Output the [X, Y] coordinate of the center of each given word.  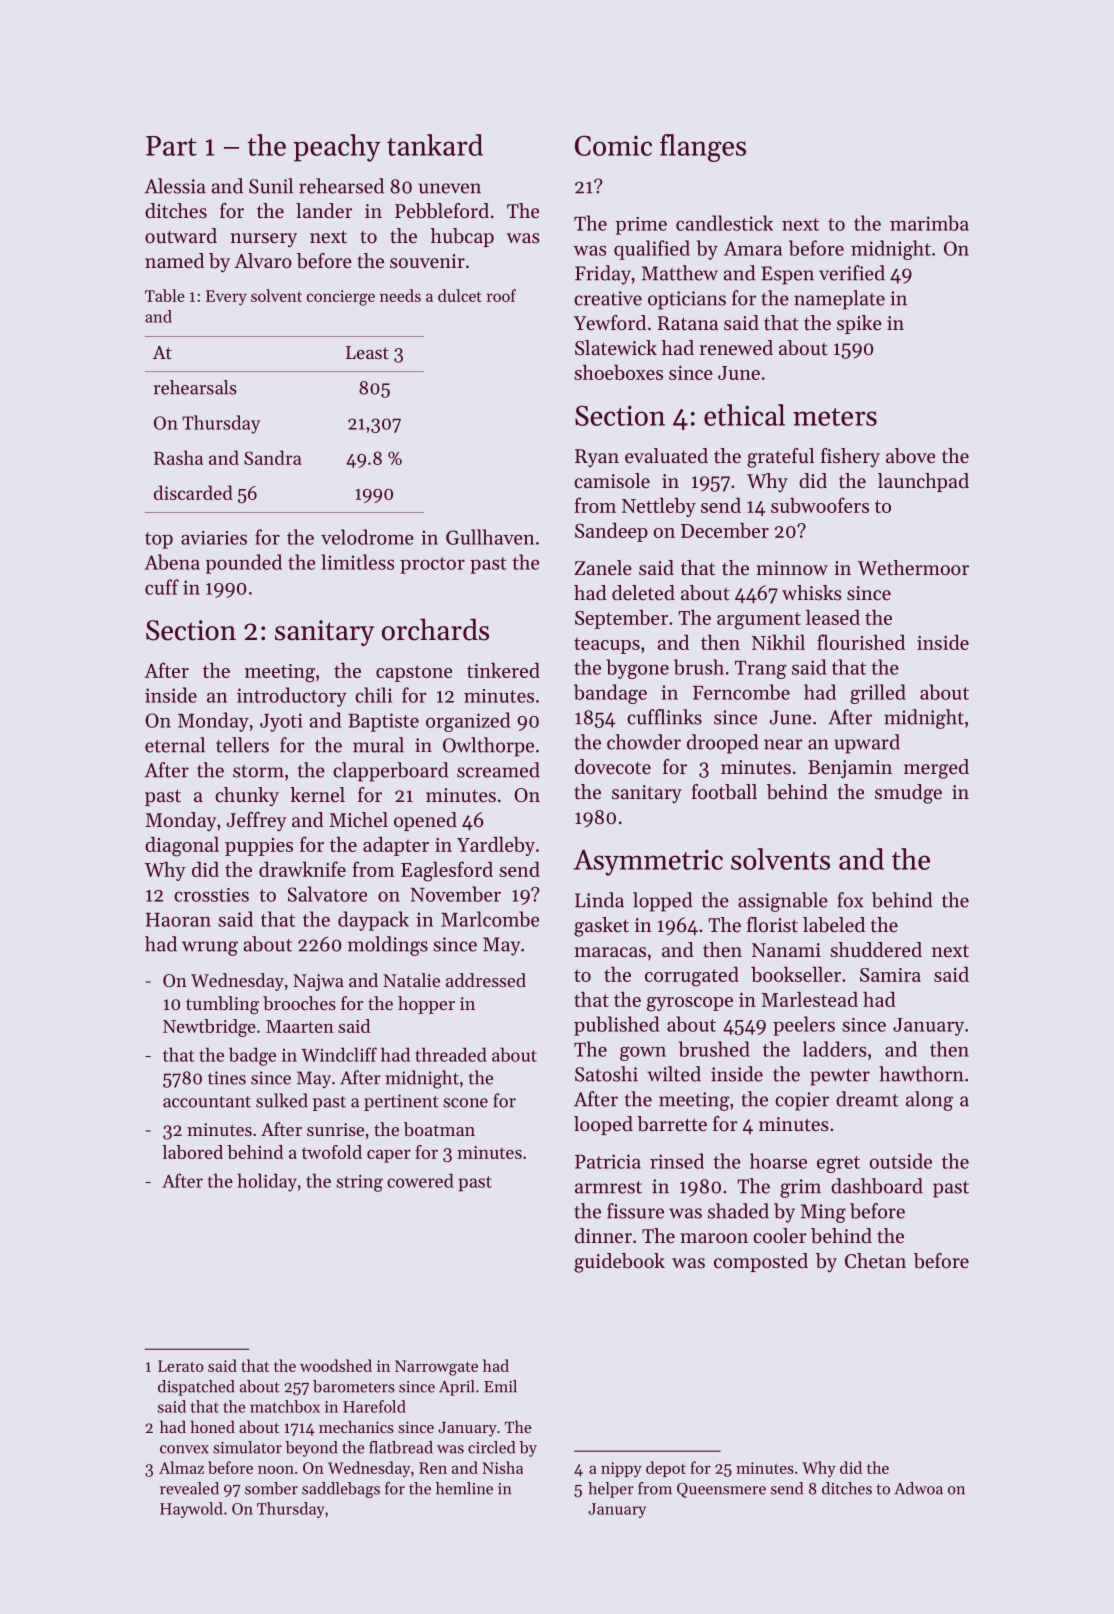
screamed [498, 770]
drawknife [302, 869]
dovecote [613, 766]
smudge [908, 794]
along [929, 1101]
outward [181, 235]
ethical [744, 415]
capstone [414, 673]
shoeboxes [618, 372]
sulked [282, 1100]
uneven [450, 188]
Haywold [191, 1510]
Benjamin [850, 769]
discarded [193, 492]
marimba [929, 223]
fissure [635, 1211]
